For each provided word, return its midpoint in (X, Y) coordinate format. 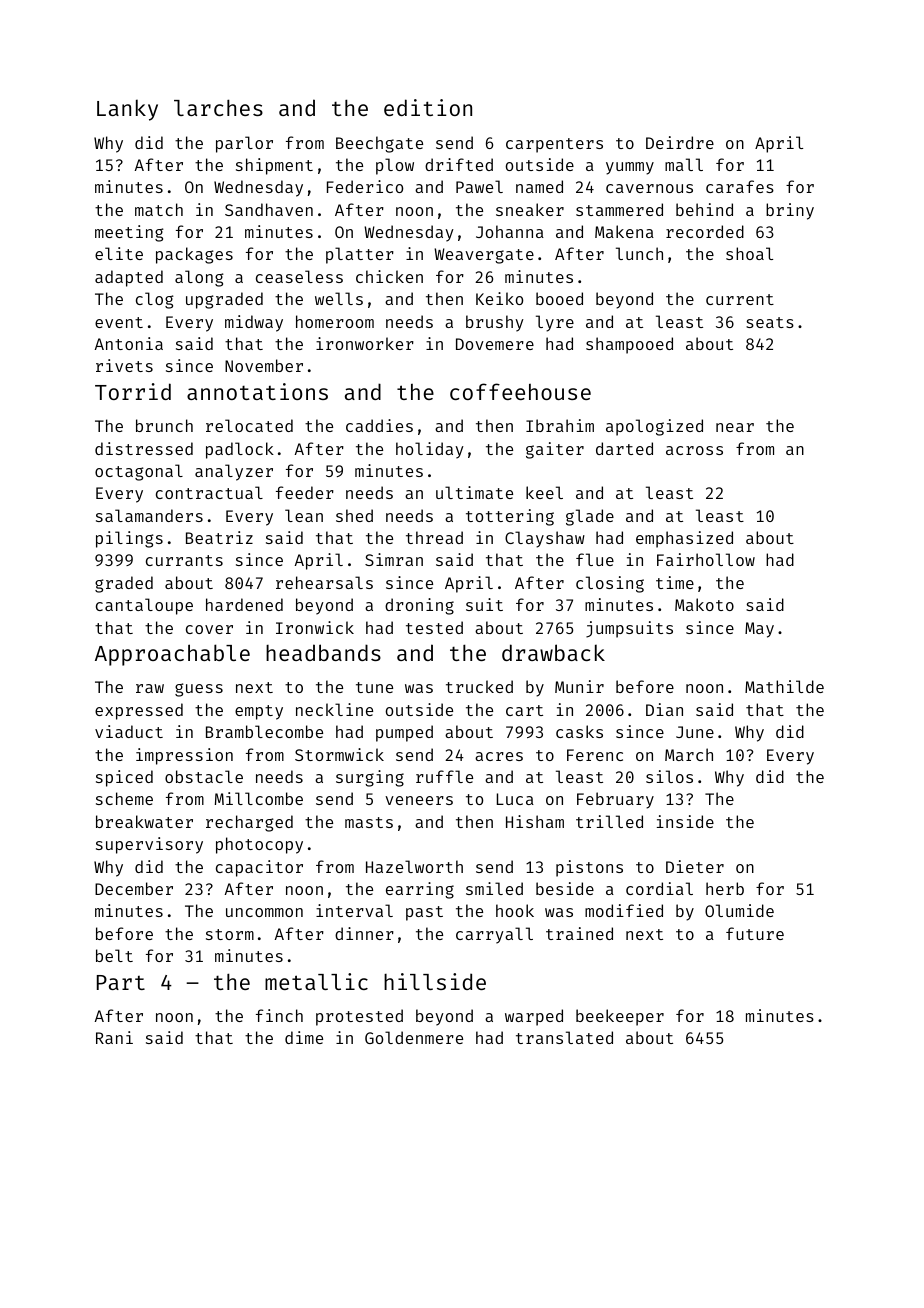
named (539, 186)
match (159, 209)
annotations (257, 391)
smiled (494, 888)
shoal (749, 253)
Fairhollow (706, 559)
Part (121, 982)
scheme (124, 798)
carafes (740, 186)
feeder (305, 492)
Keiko (499, 298)
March (689, 754)
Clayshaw (545, 539)
